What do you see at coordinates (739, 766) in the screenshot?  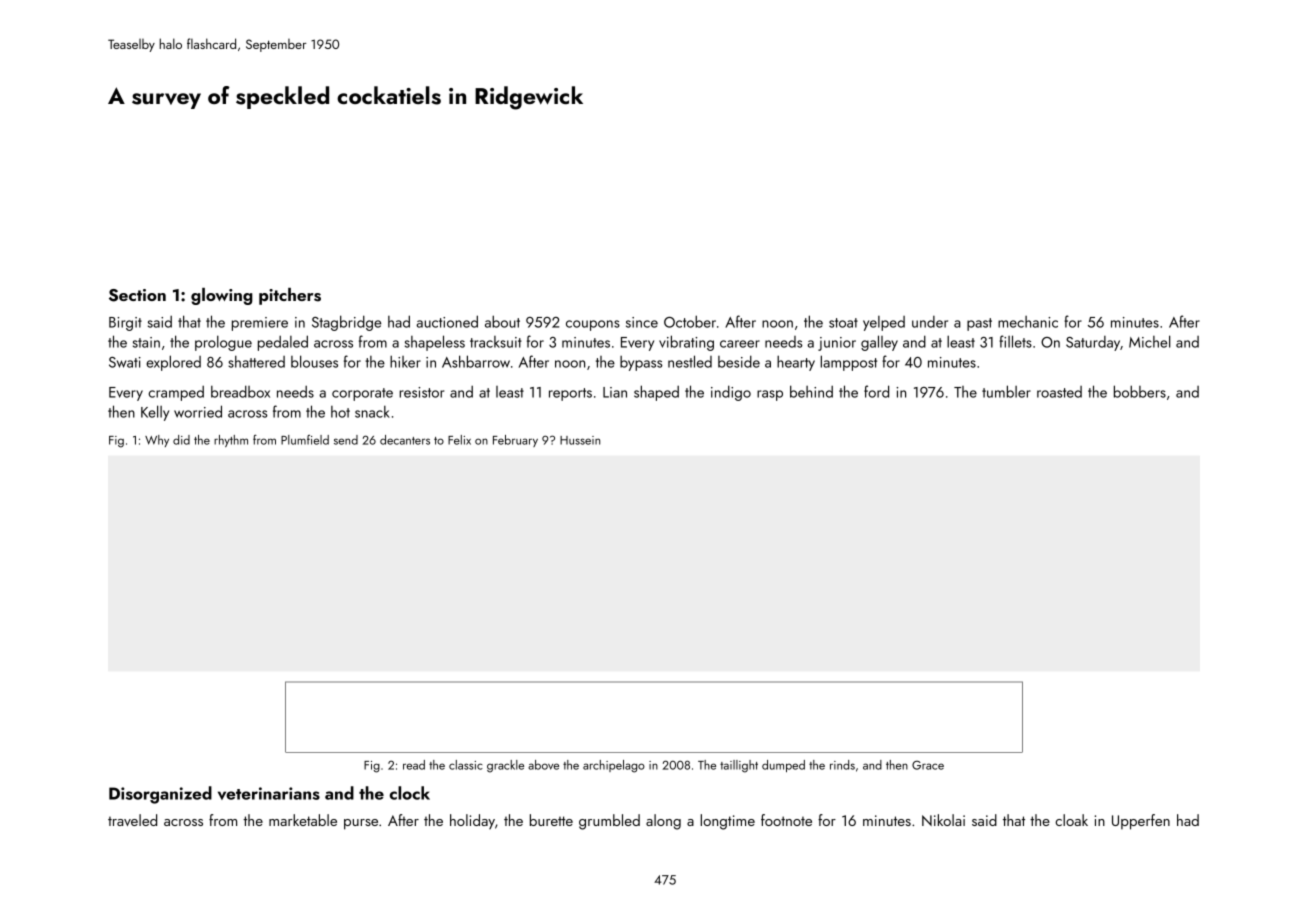 I see `taillight` at bounding box center [739, 766].
